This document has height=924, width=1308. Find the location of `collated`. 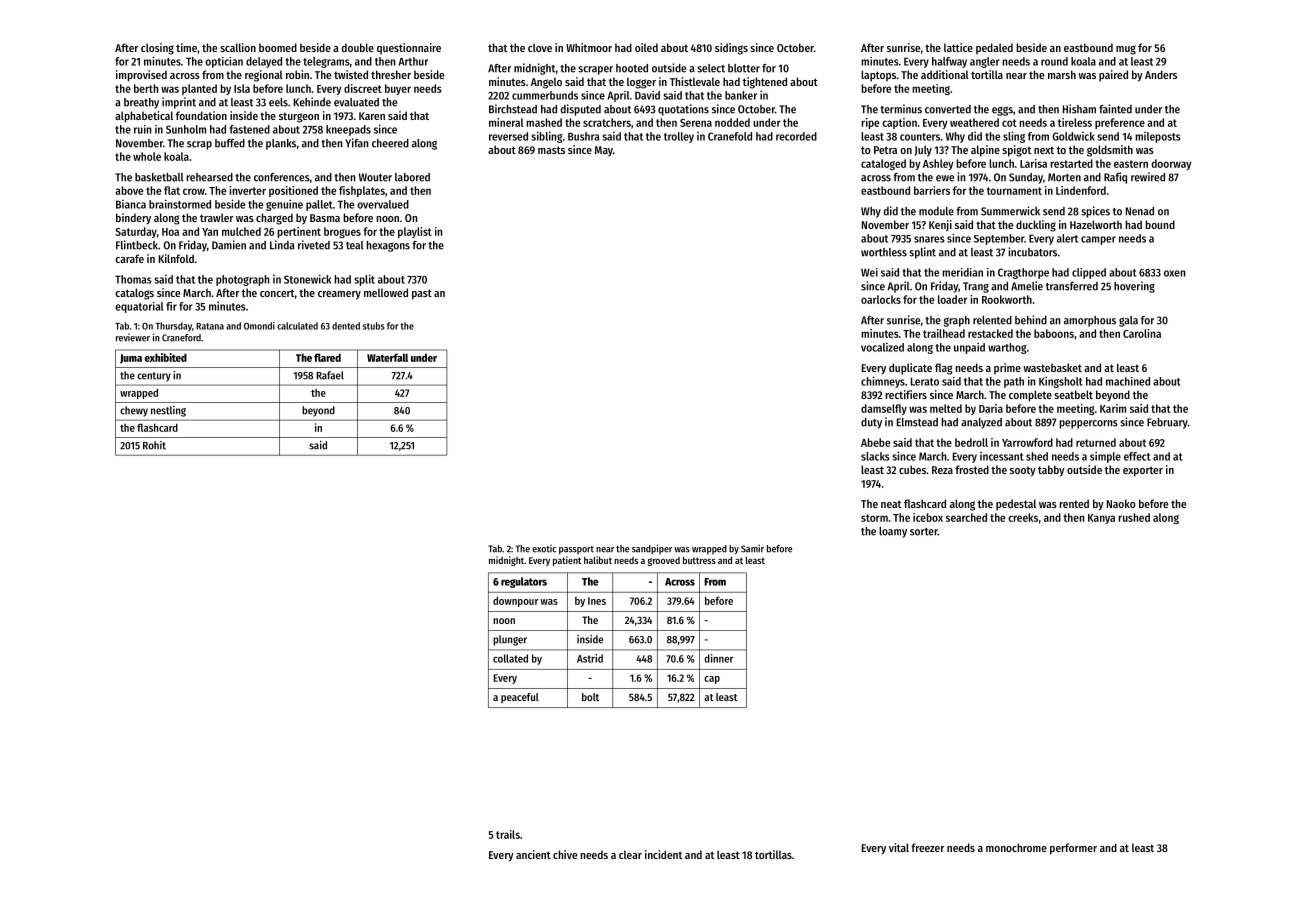

collated is located at coordinates (510, 658).
